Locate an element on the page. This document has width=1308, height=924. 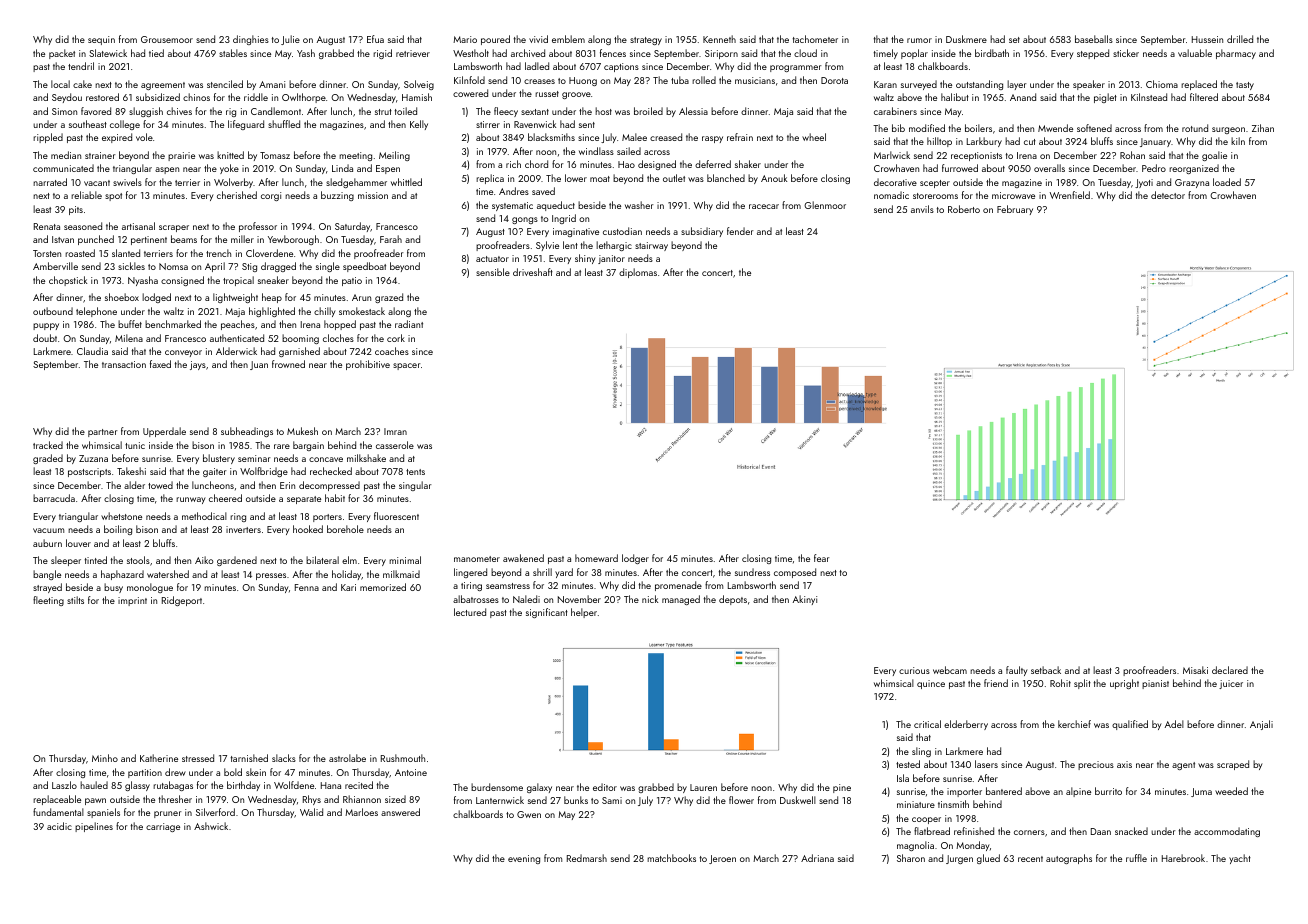
Lauren is located at coordinates (703, 787).
